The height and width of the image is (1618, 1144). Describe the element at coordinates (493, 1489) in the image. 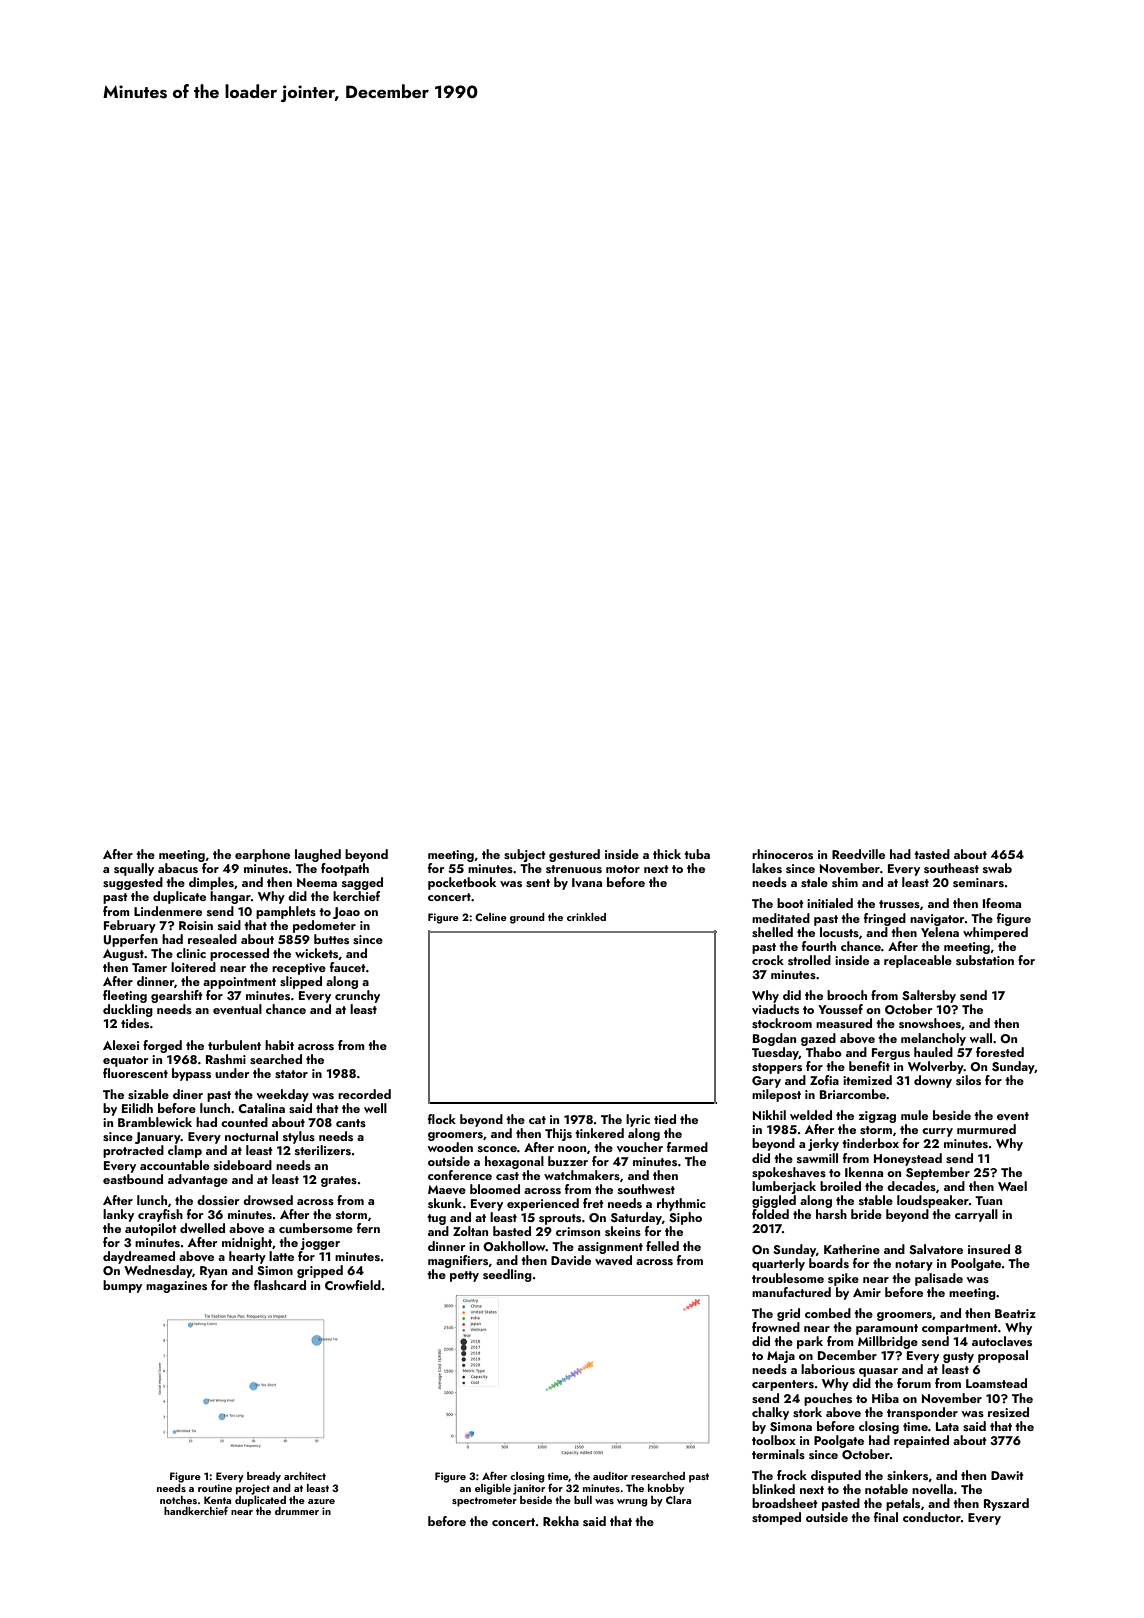

I see `eligible` at that location.
